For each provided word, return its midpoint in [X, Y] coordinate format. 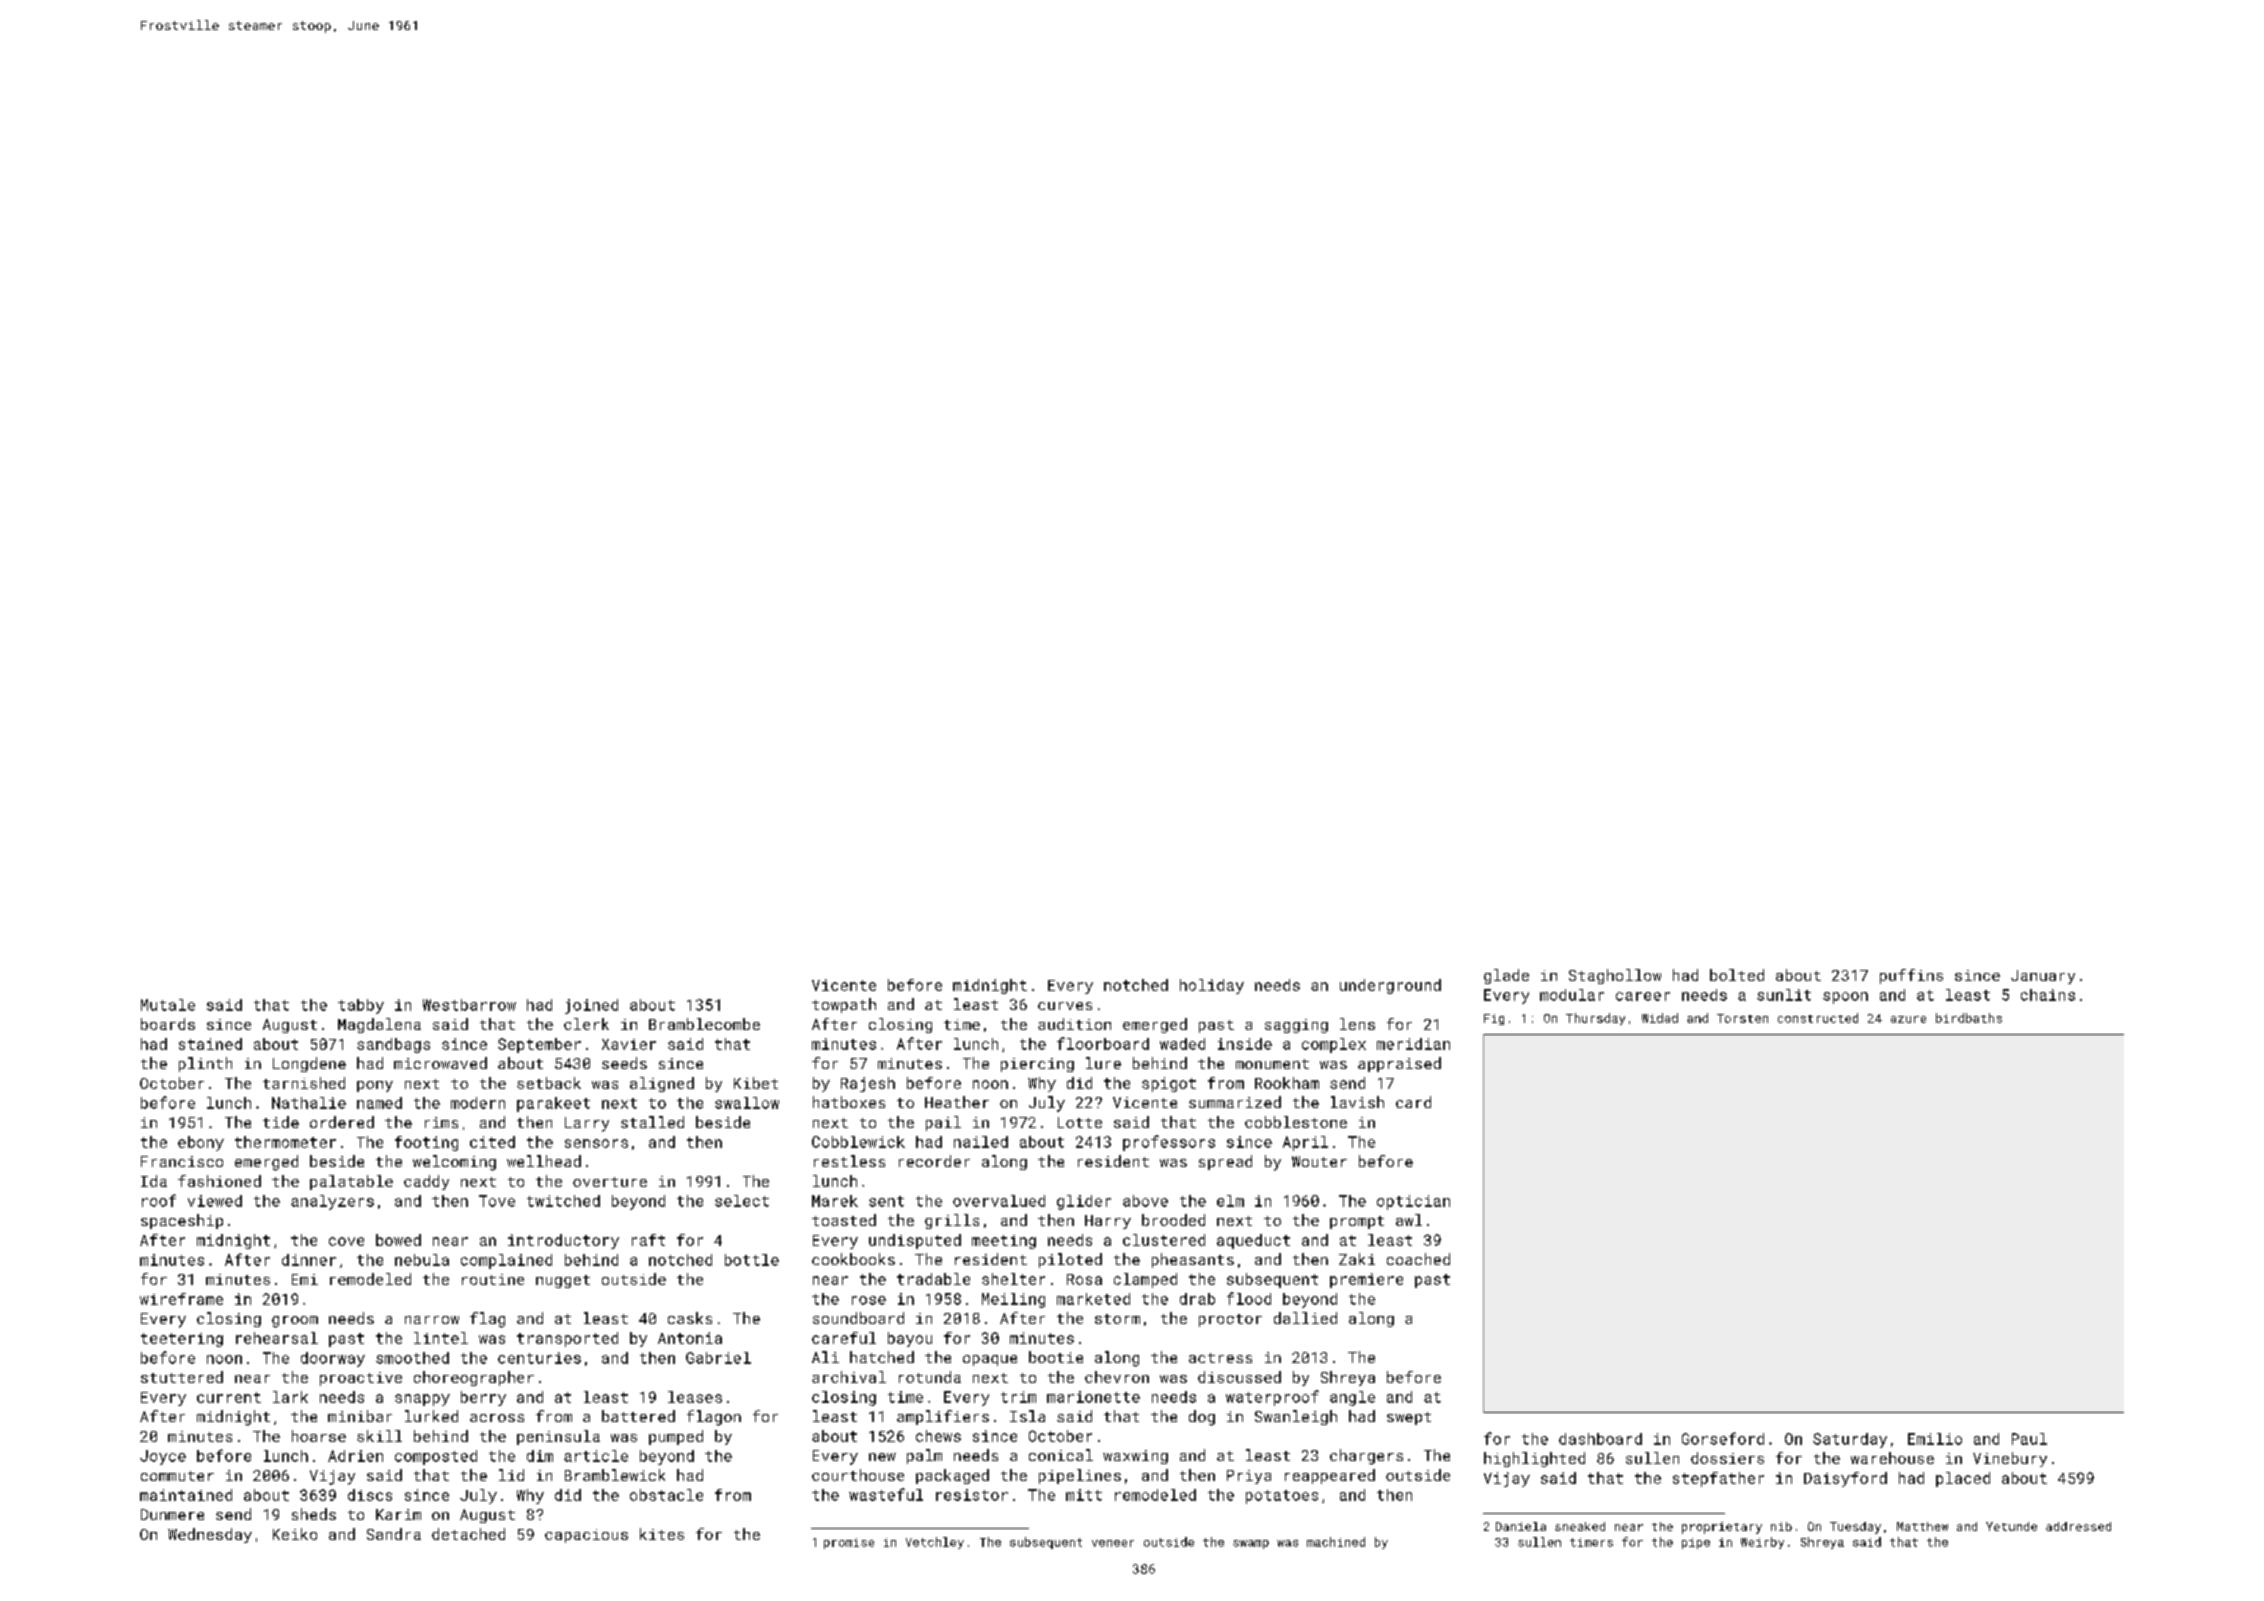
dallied [1305, 1318]
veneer [1113, 1543]
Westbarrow [469, 1005]
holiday [1212, 986]
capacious [586, 1536]
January [2043, 977]
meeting [1004, 1242]
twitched [563, 1201]
